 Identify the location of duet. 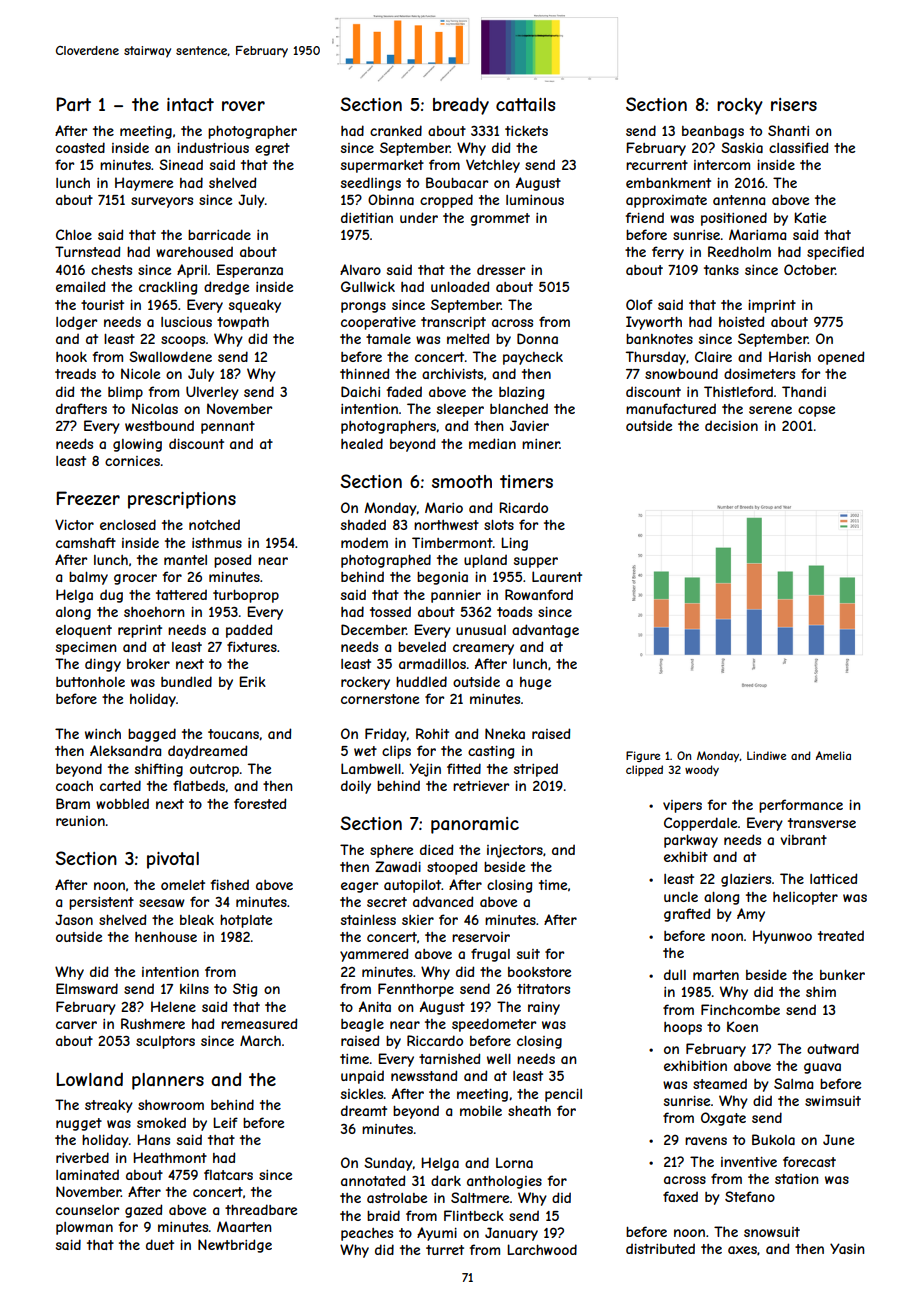
(160, 1244).
